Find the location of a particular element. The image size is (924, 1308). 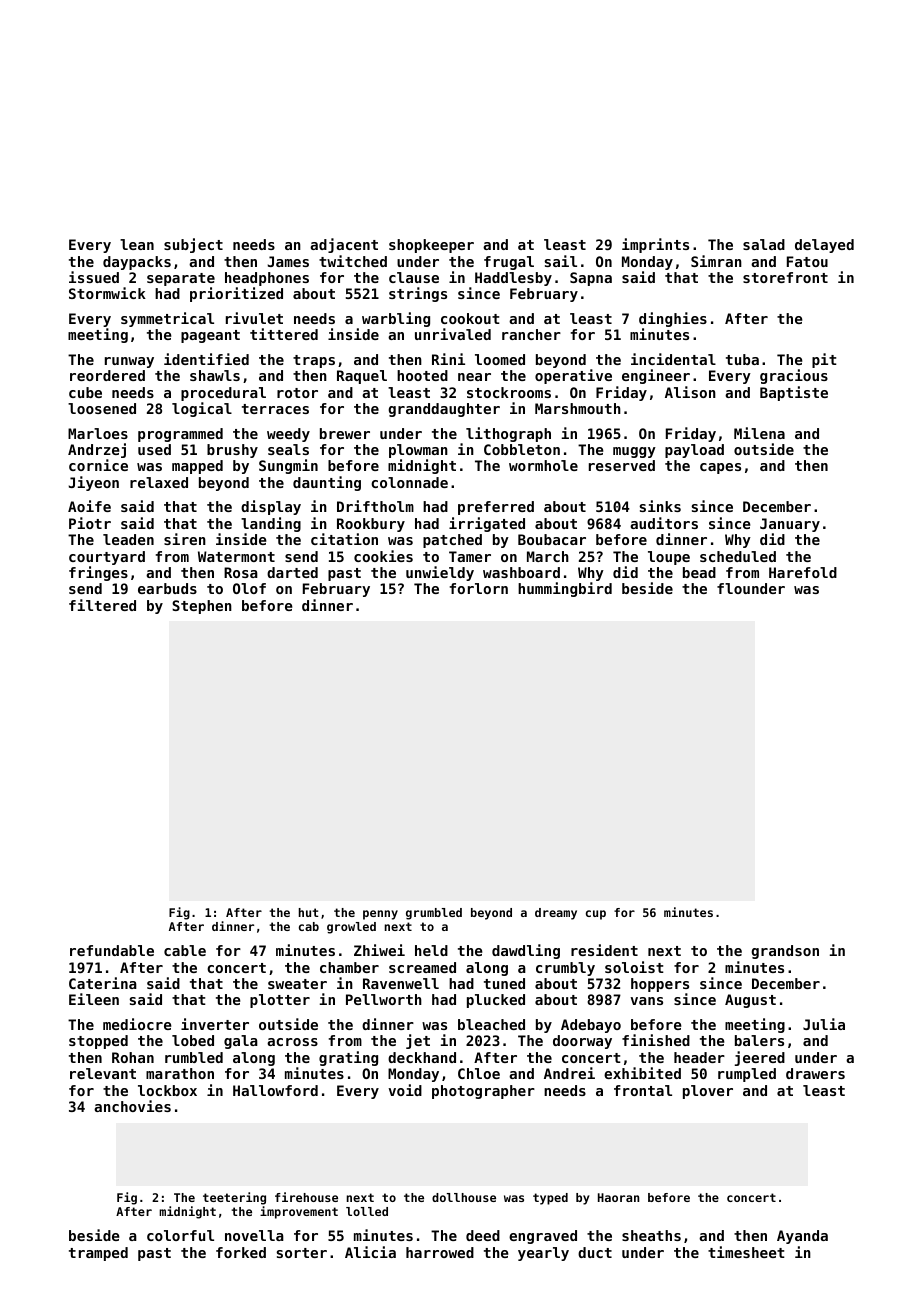

wormhole is located at coordinates (543, 465).
